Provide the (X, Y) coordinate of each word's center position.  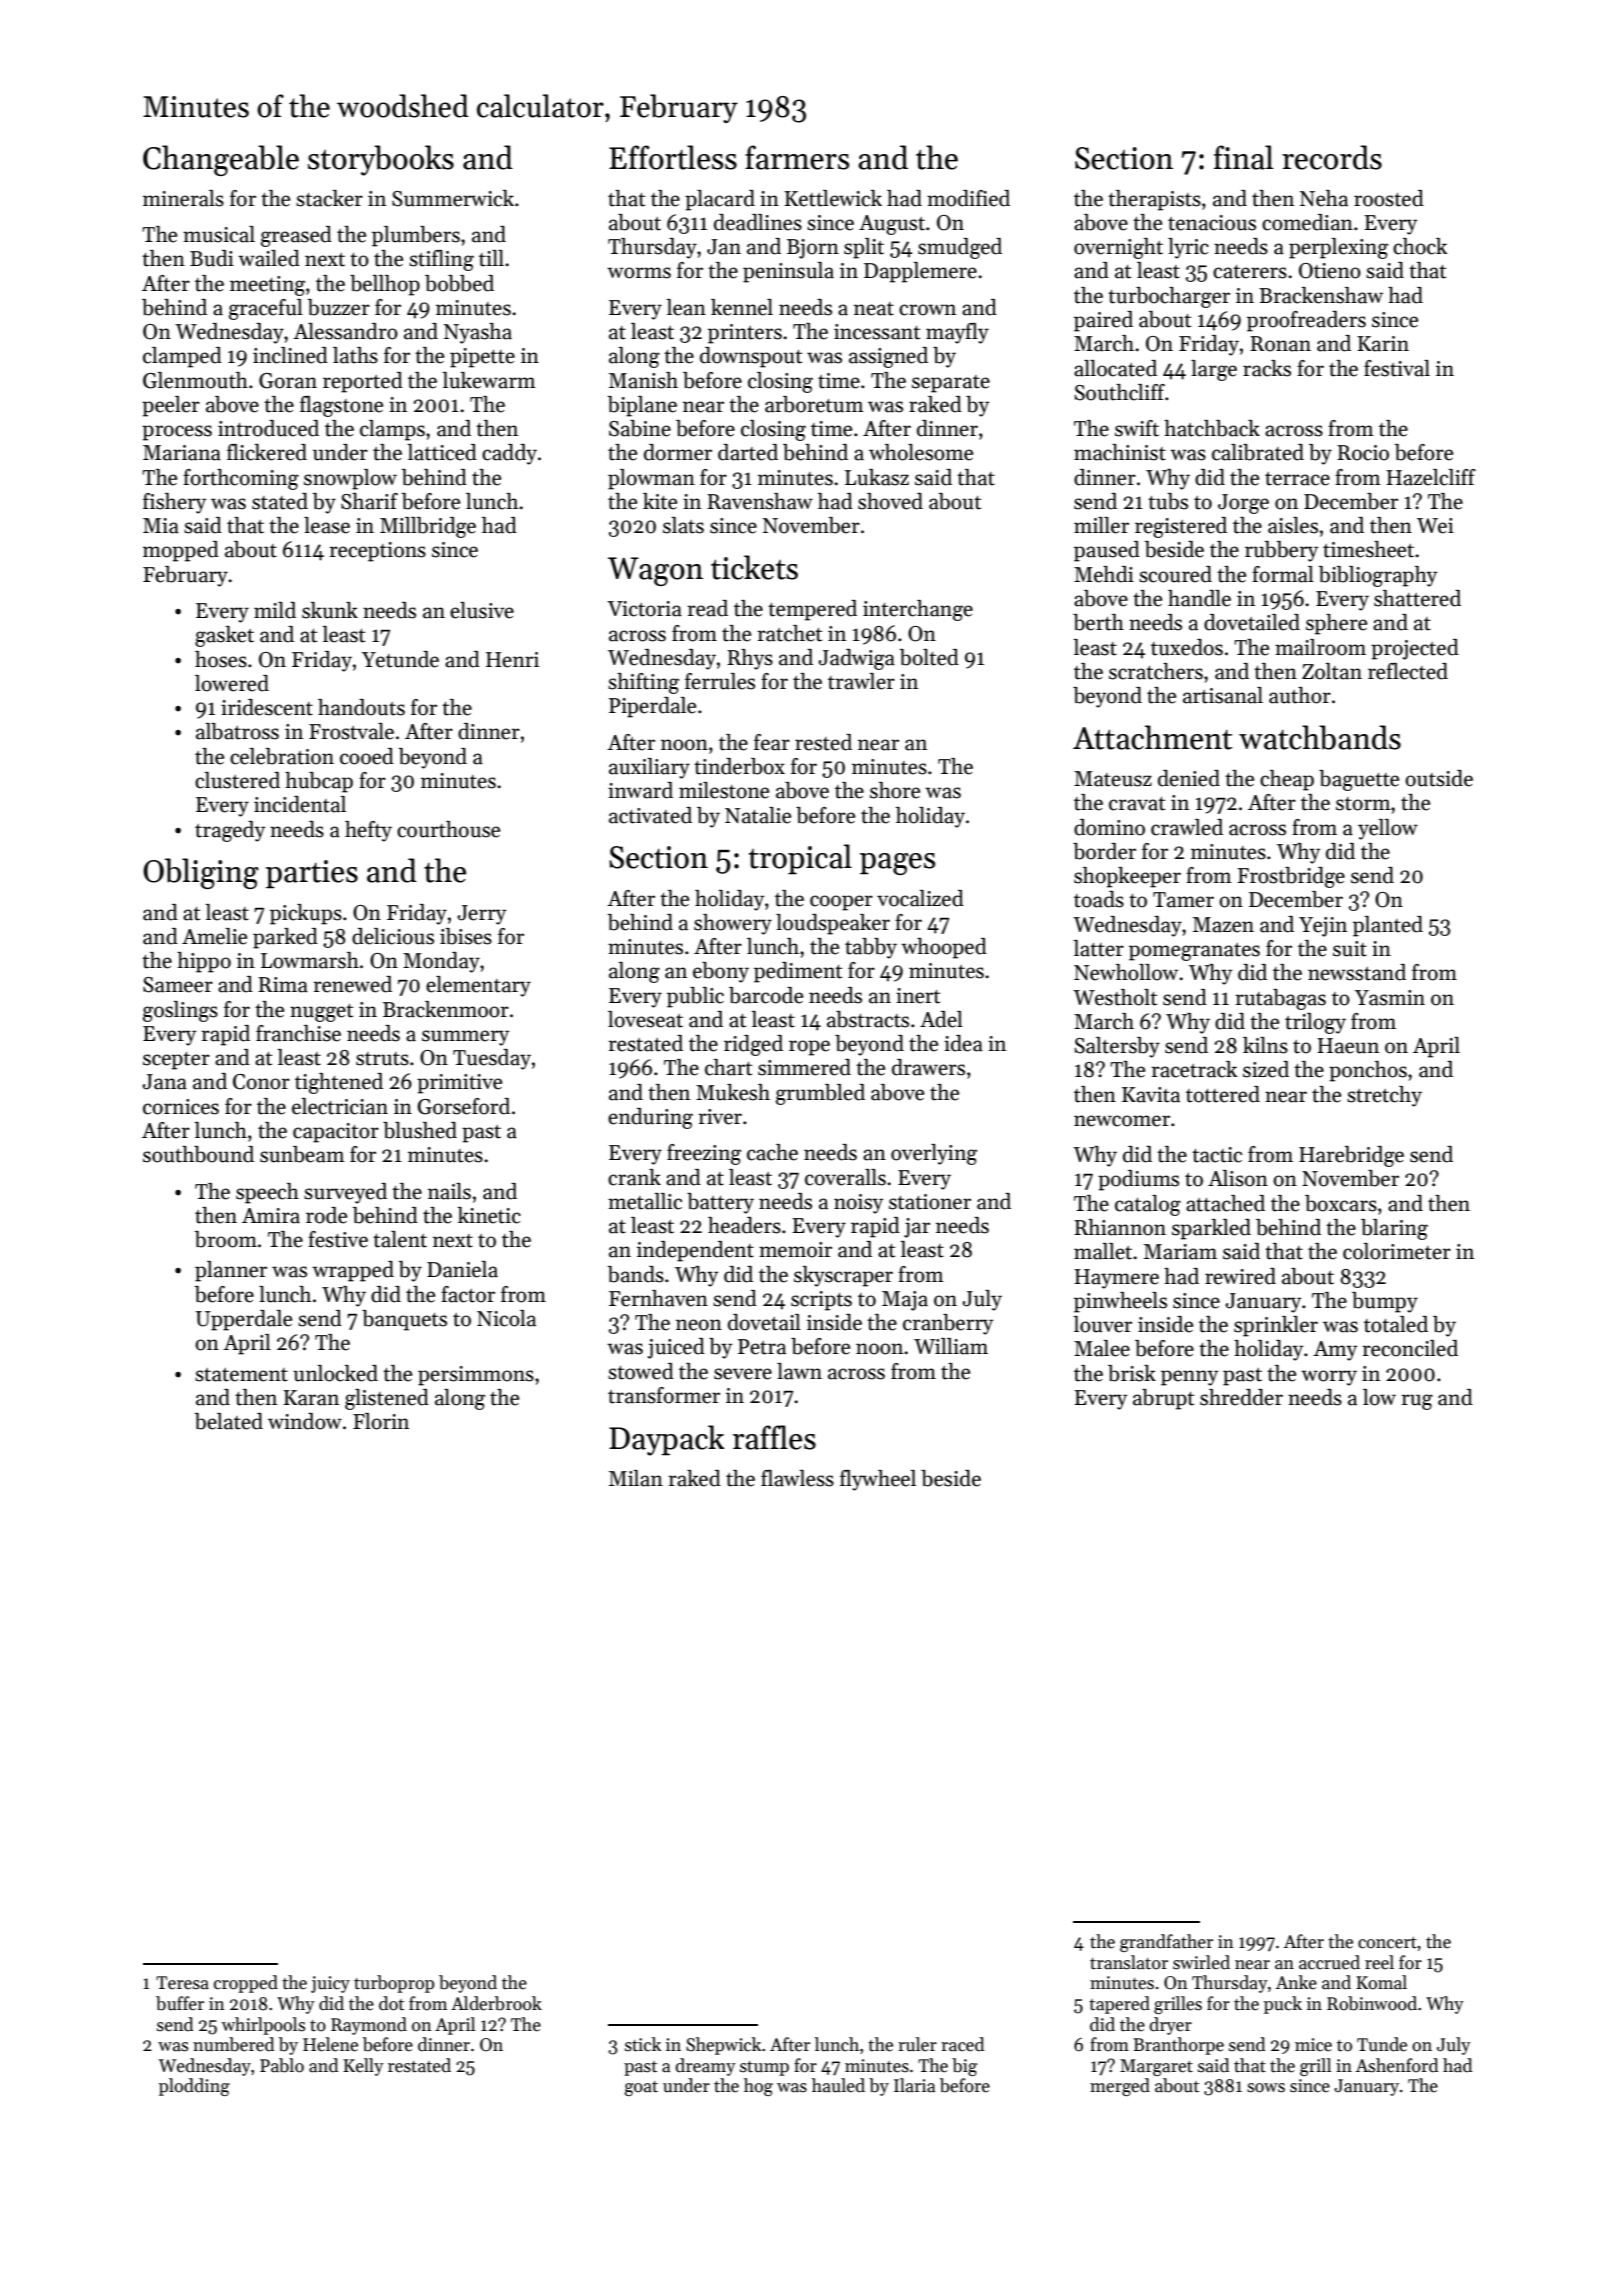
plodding (194, 2087)
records (1332, 157)
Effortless (673, 157)
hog (758, 2087)
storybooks (381, 160)
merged (1120, 2087)
